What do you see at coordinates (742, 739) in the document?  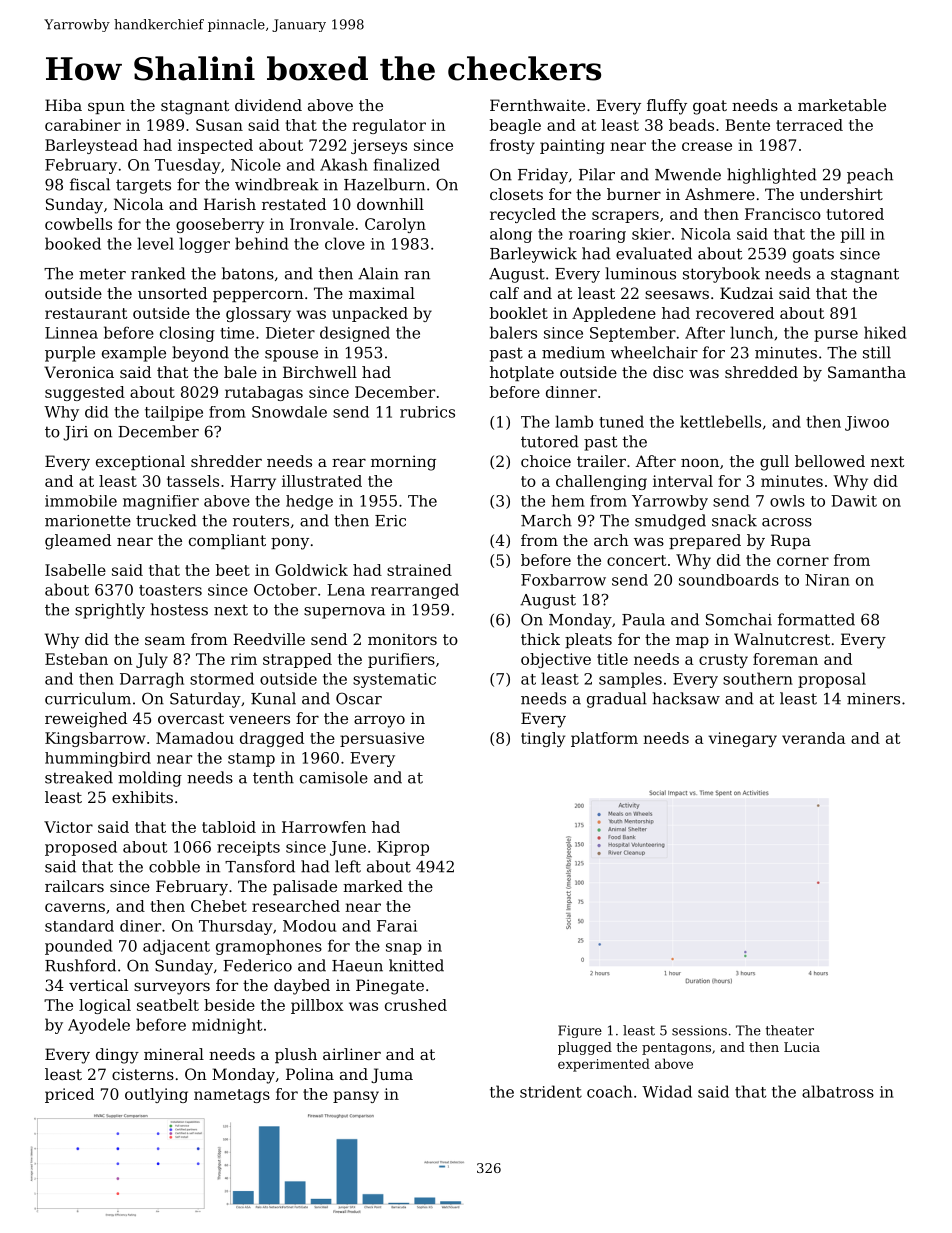 I see `vinegary` at bounding box center [742, 739].
